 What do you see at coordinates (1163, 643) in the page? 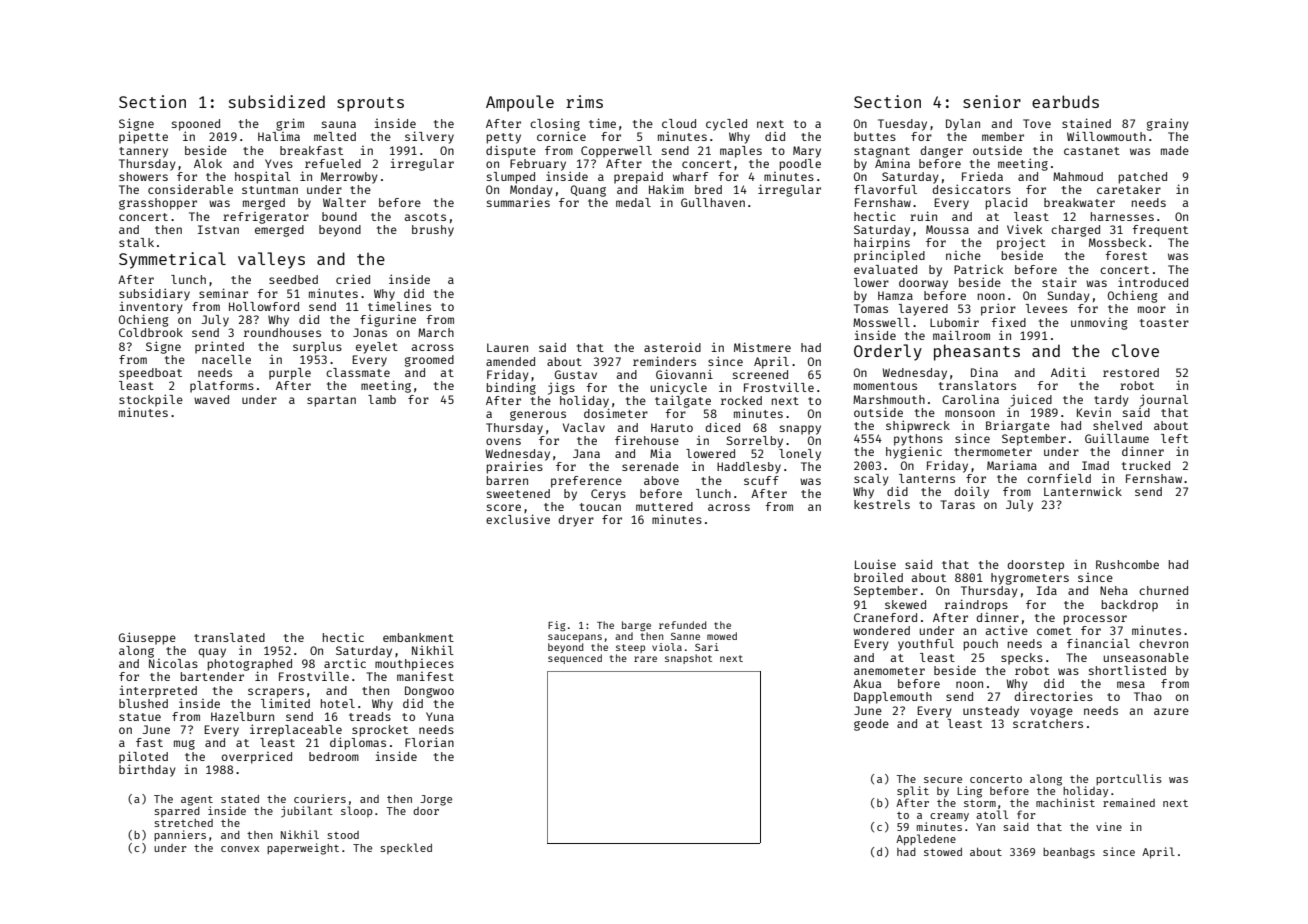
I see `chevron` at bounding box center [1163, 643].
